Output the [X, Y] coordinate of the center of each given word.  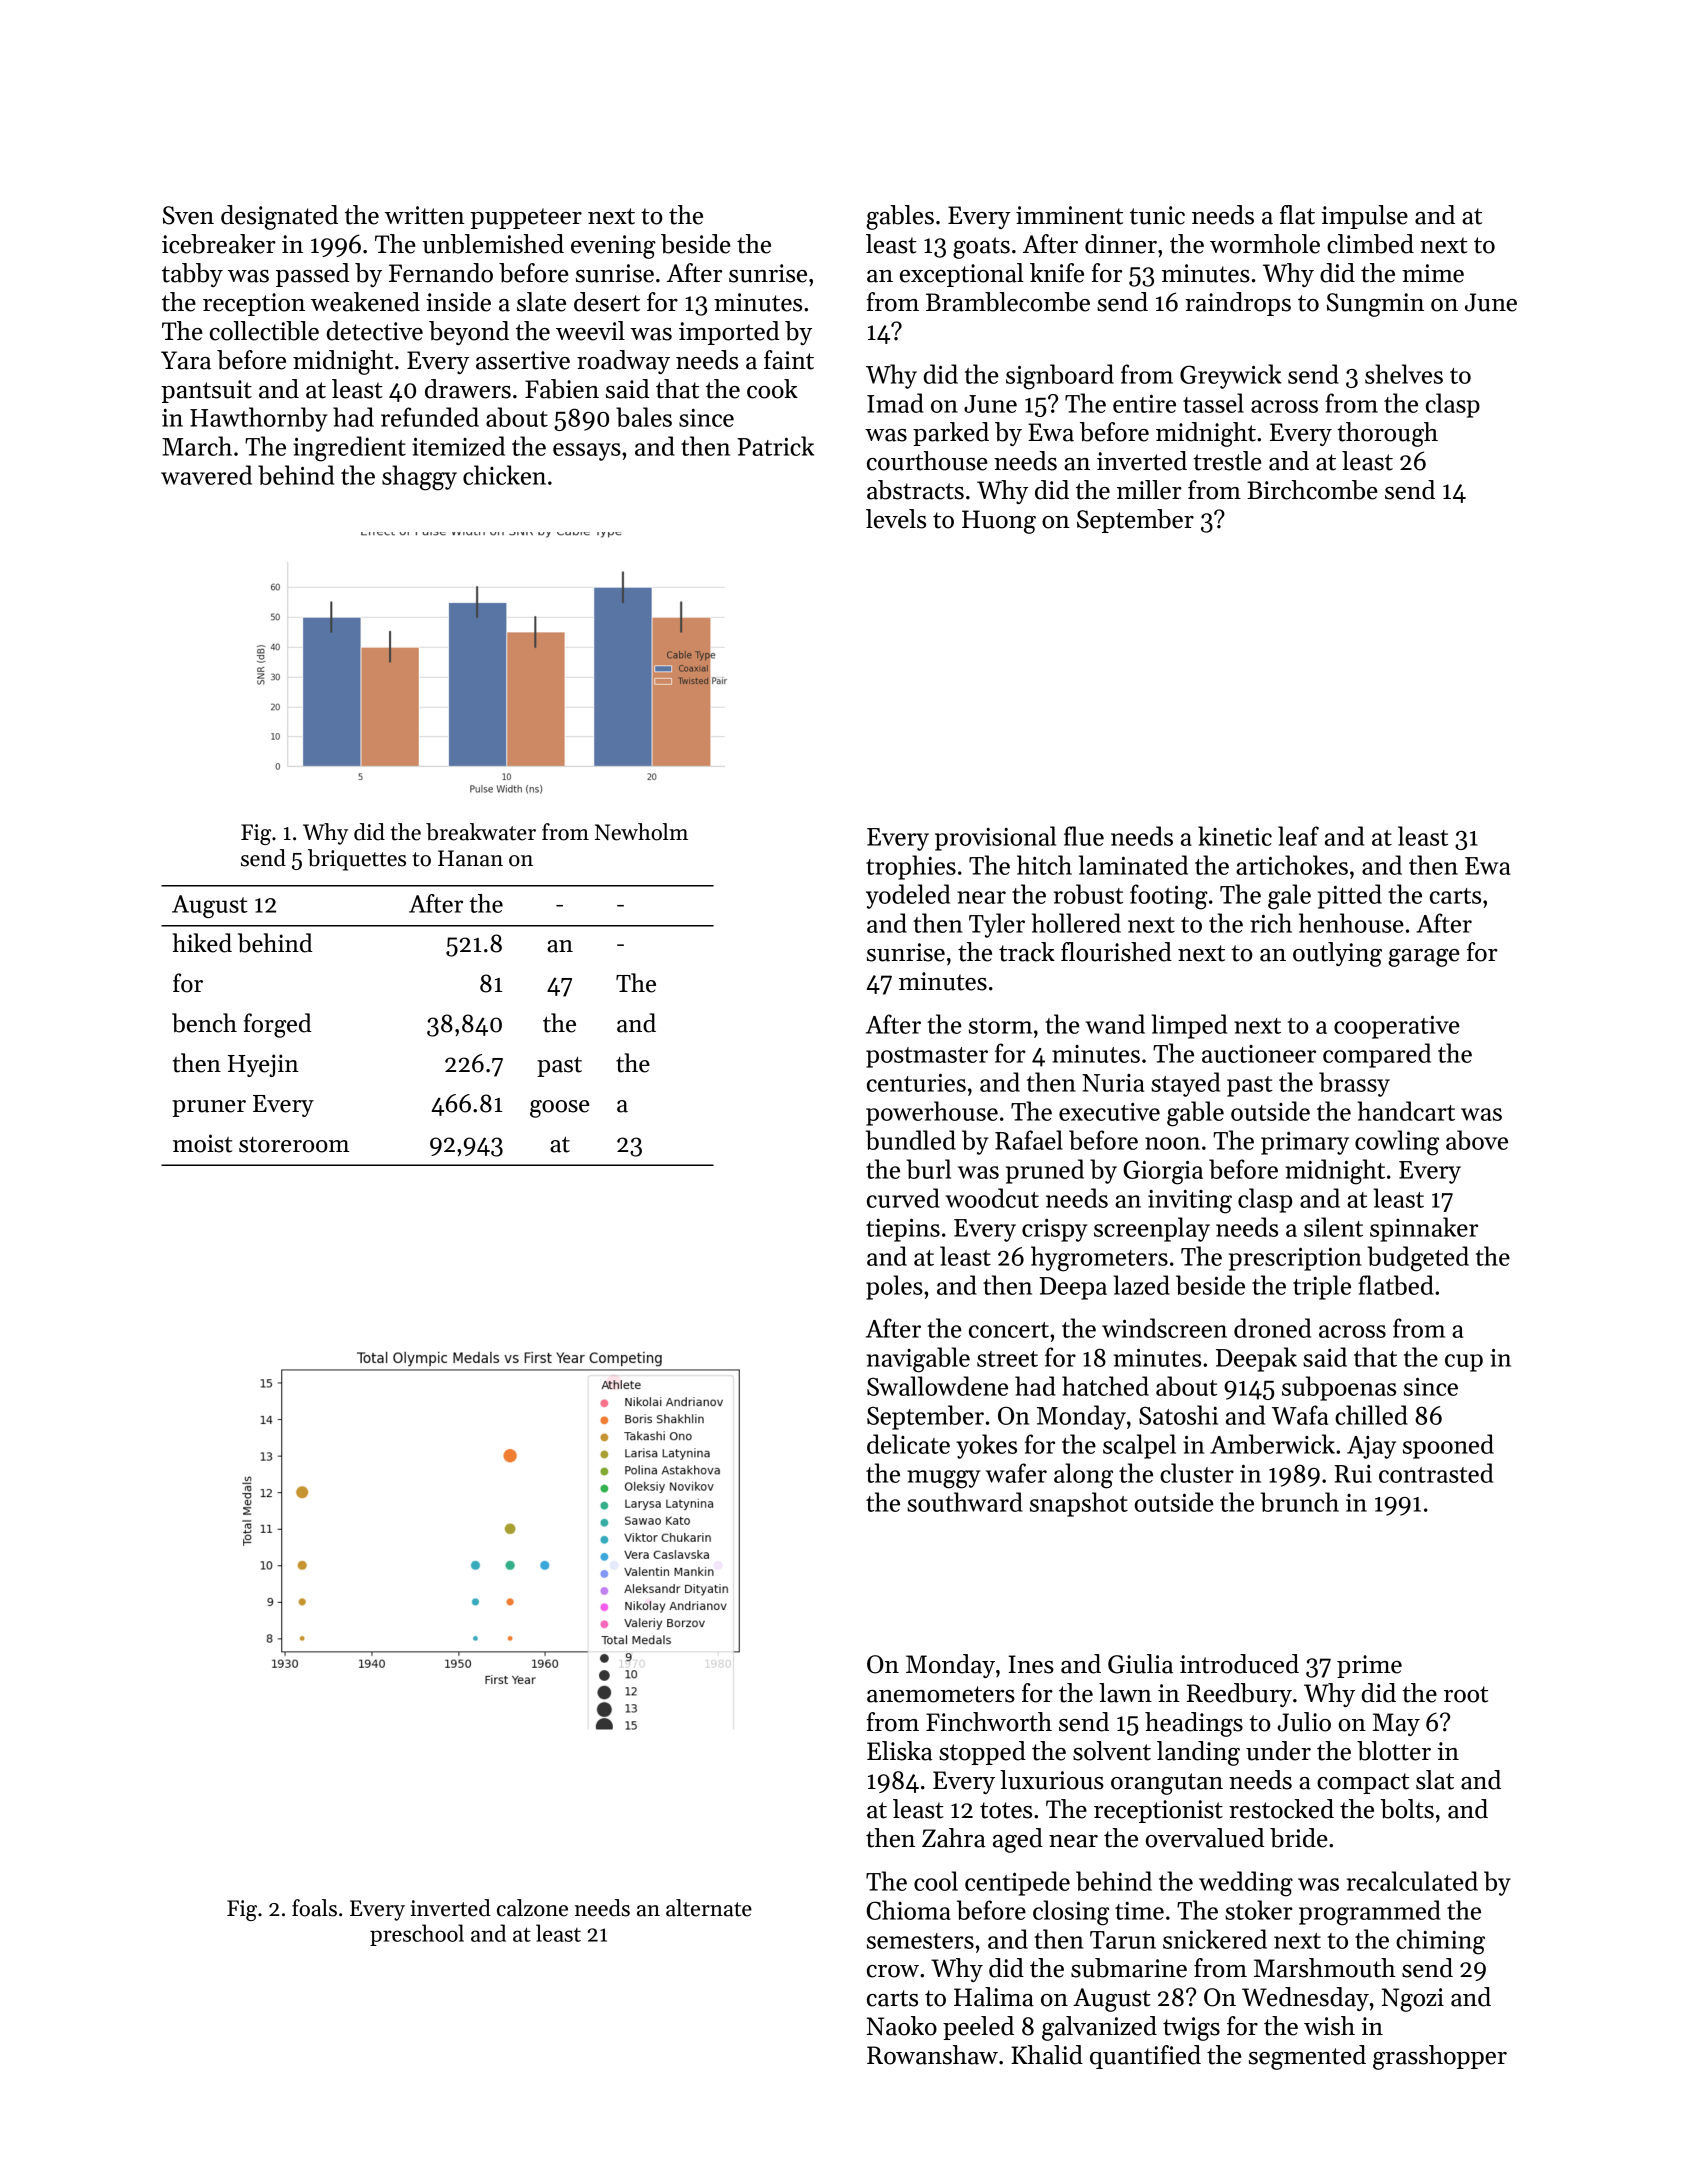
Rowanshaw [932, 2055]
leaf [1298, 836]
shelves [1404, 374]
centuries [916, 1082]
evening [613, 247]
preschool [417, 1935]
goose [559, 1109]
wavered [206, 475]
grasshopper [1440, 2057]
